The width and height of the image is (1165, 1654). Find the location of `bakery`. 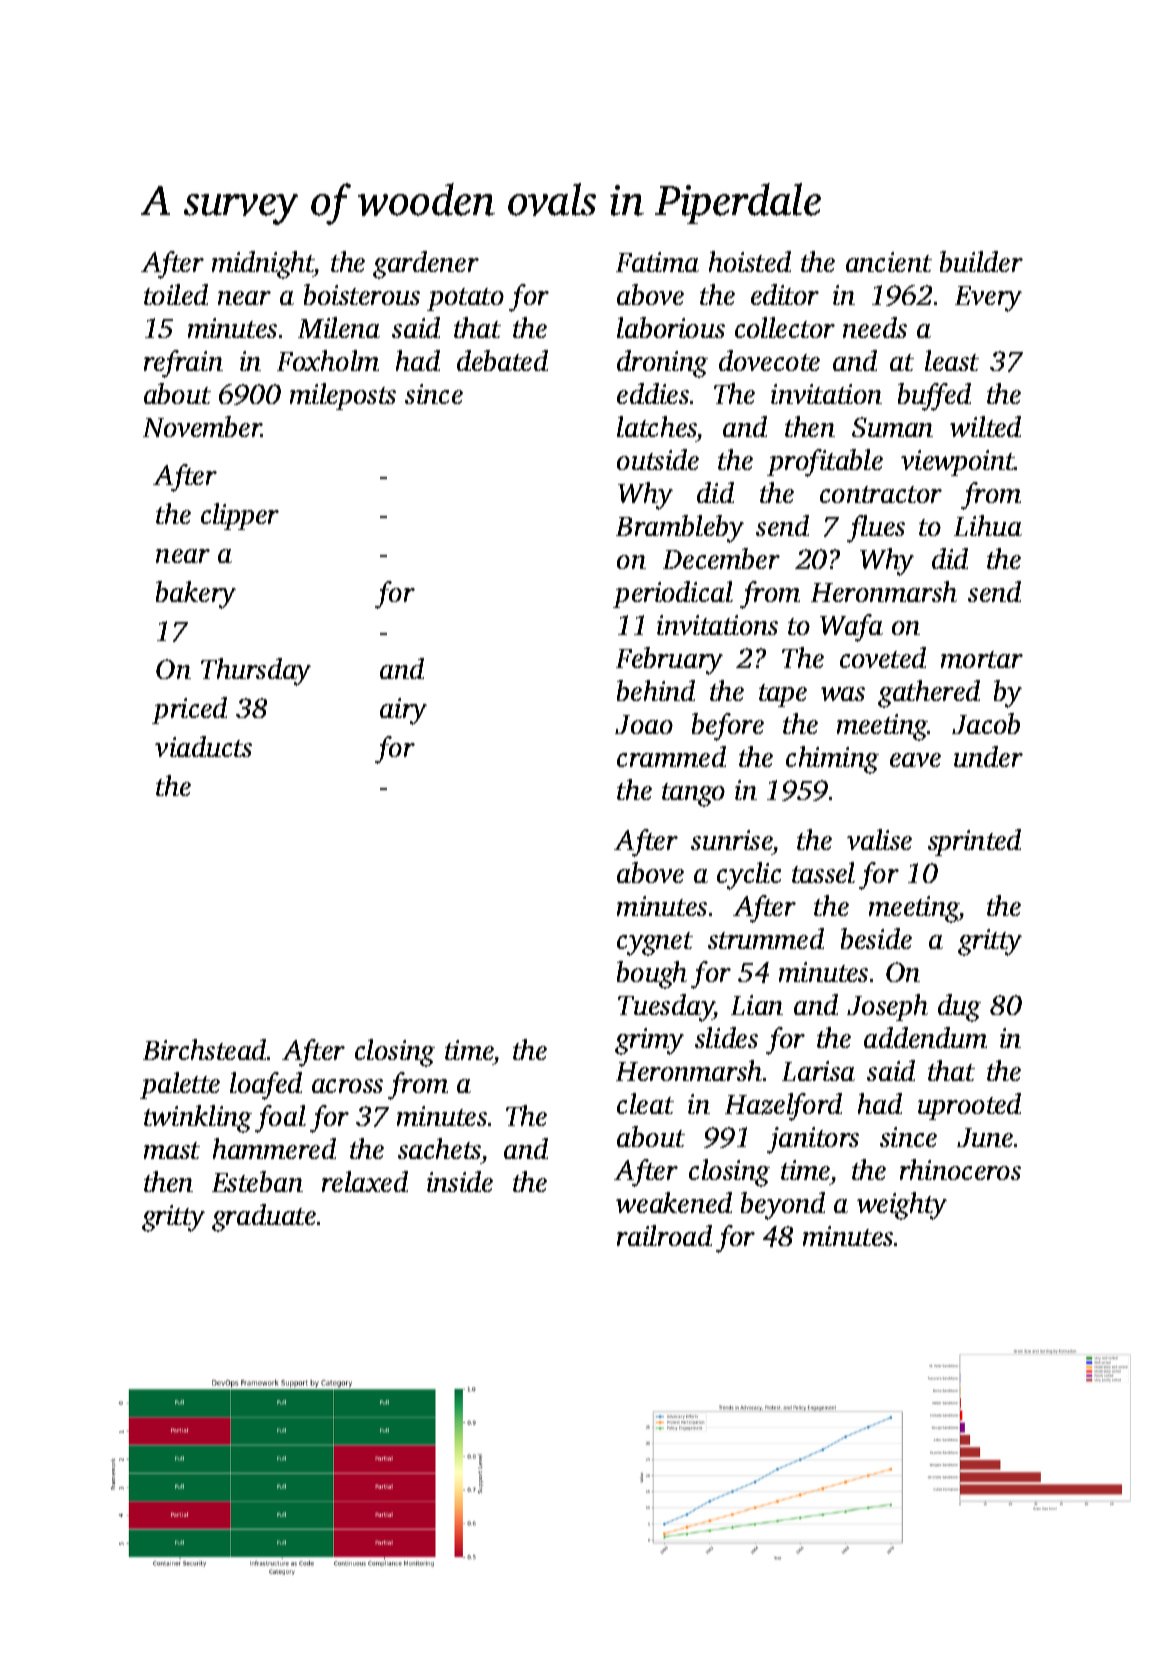

bakery is located at coordinates (196, 595).
